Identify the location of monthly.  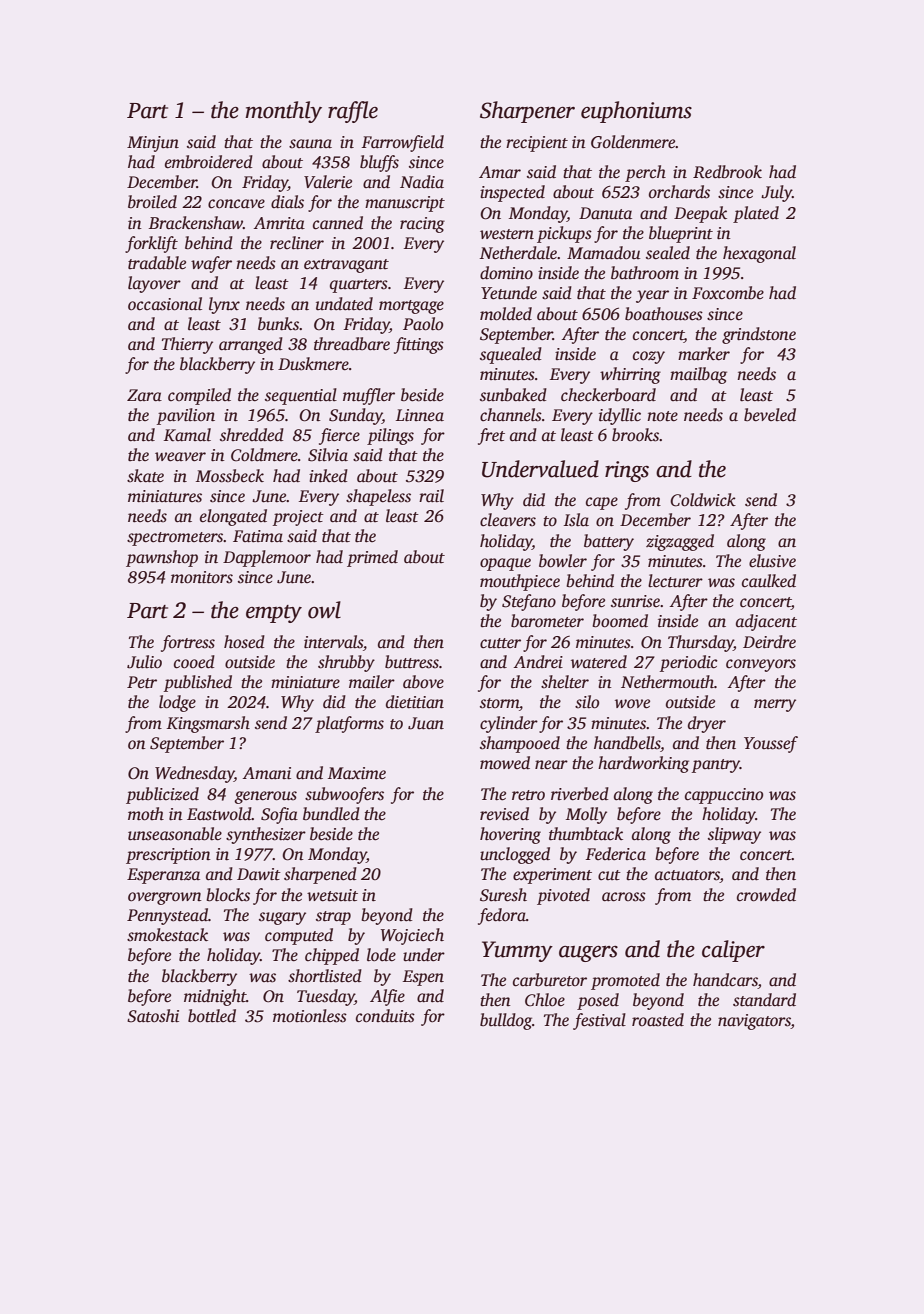
(283, 112).
